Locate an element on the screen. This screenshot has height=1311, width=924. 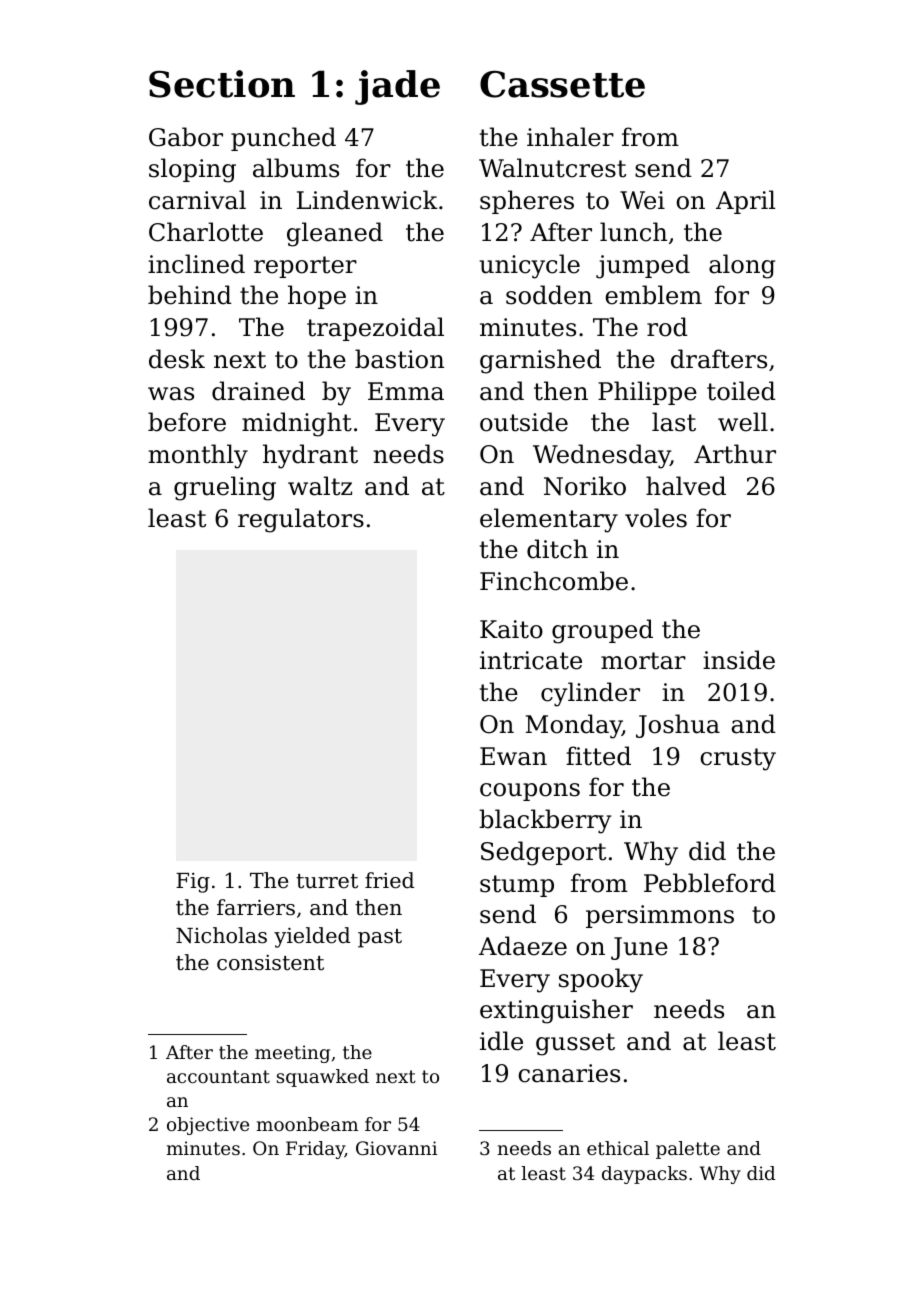
grueling is located at coordinates (225, 488).
